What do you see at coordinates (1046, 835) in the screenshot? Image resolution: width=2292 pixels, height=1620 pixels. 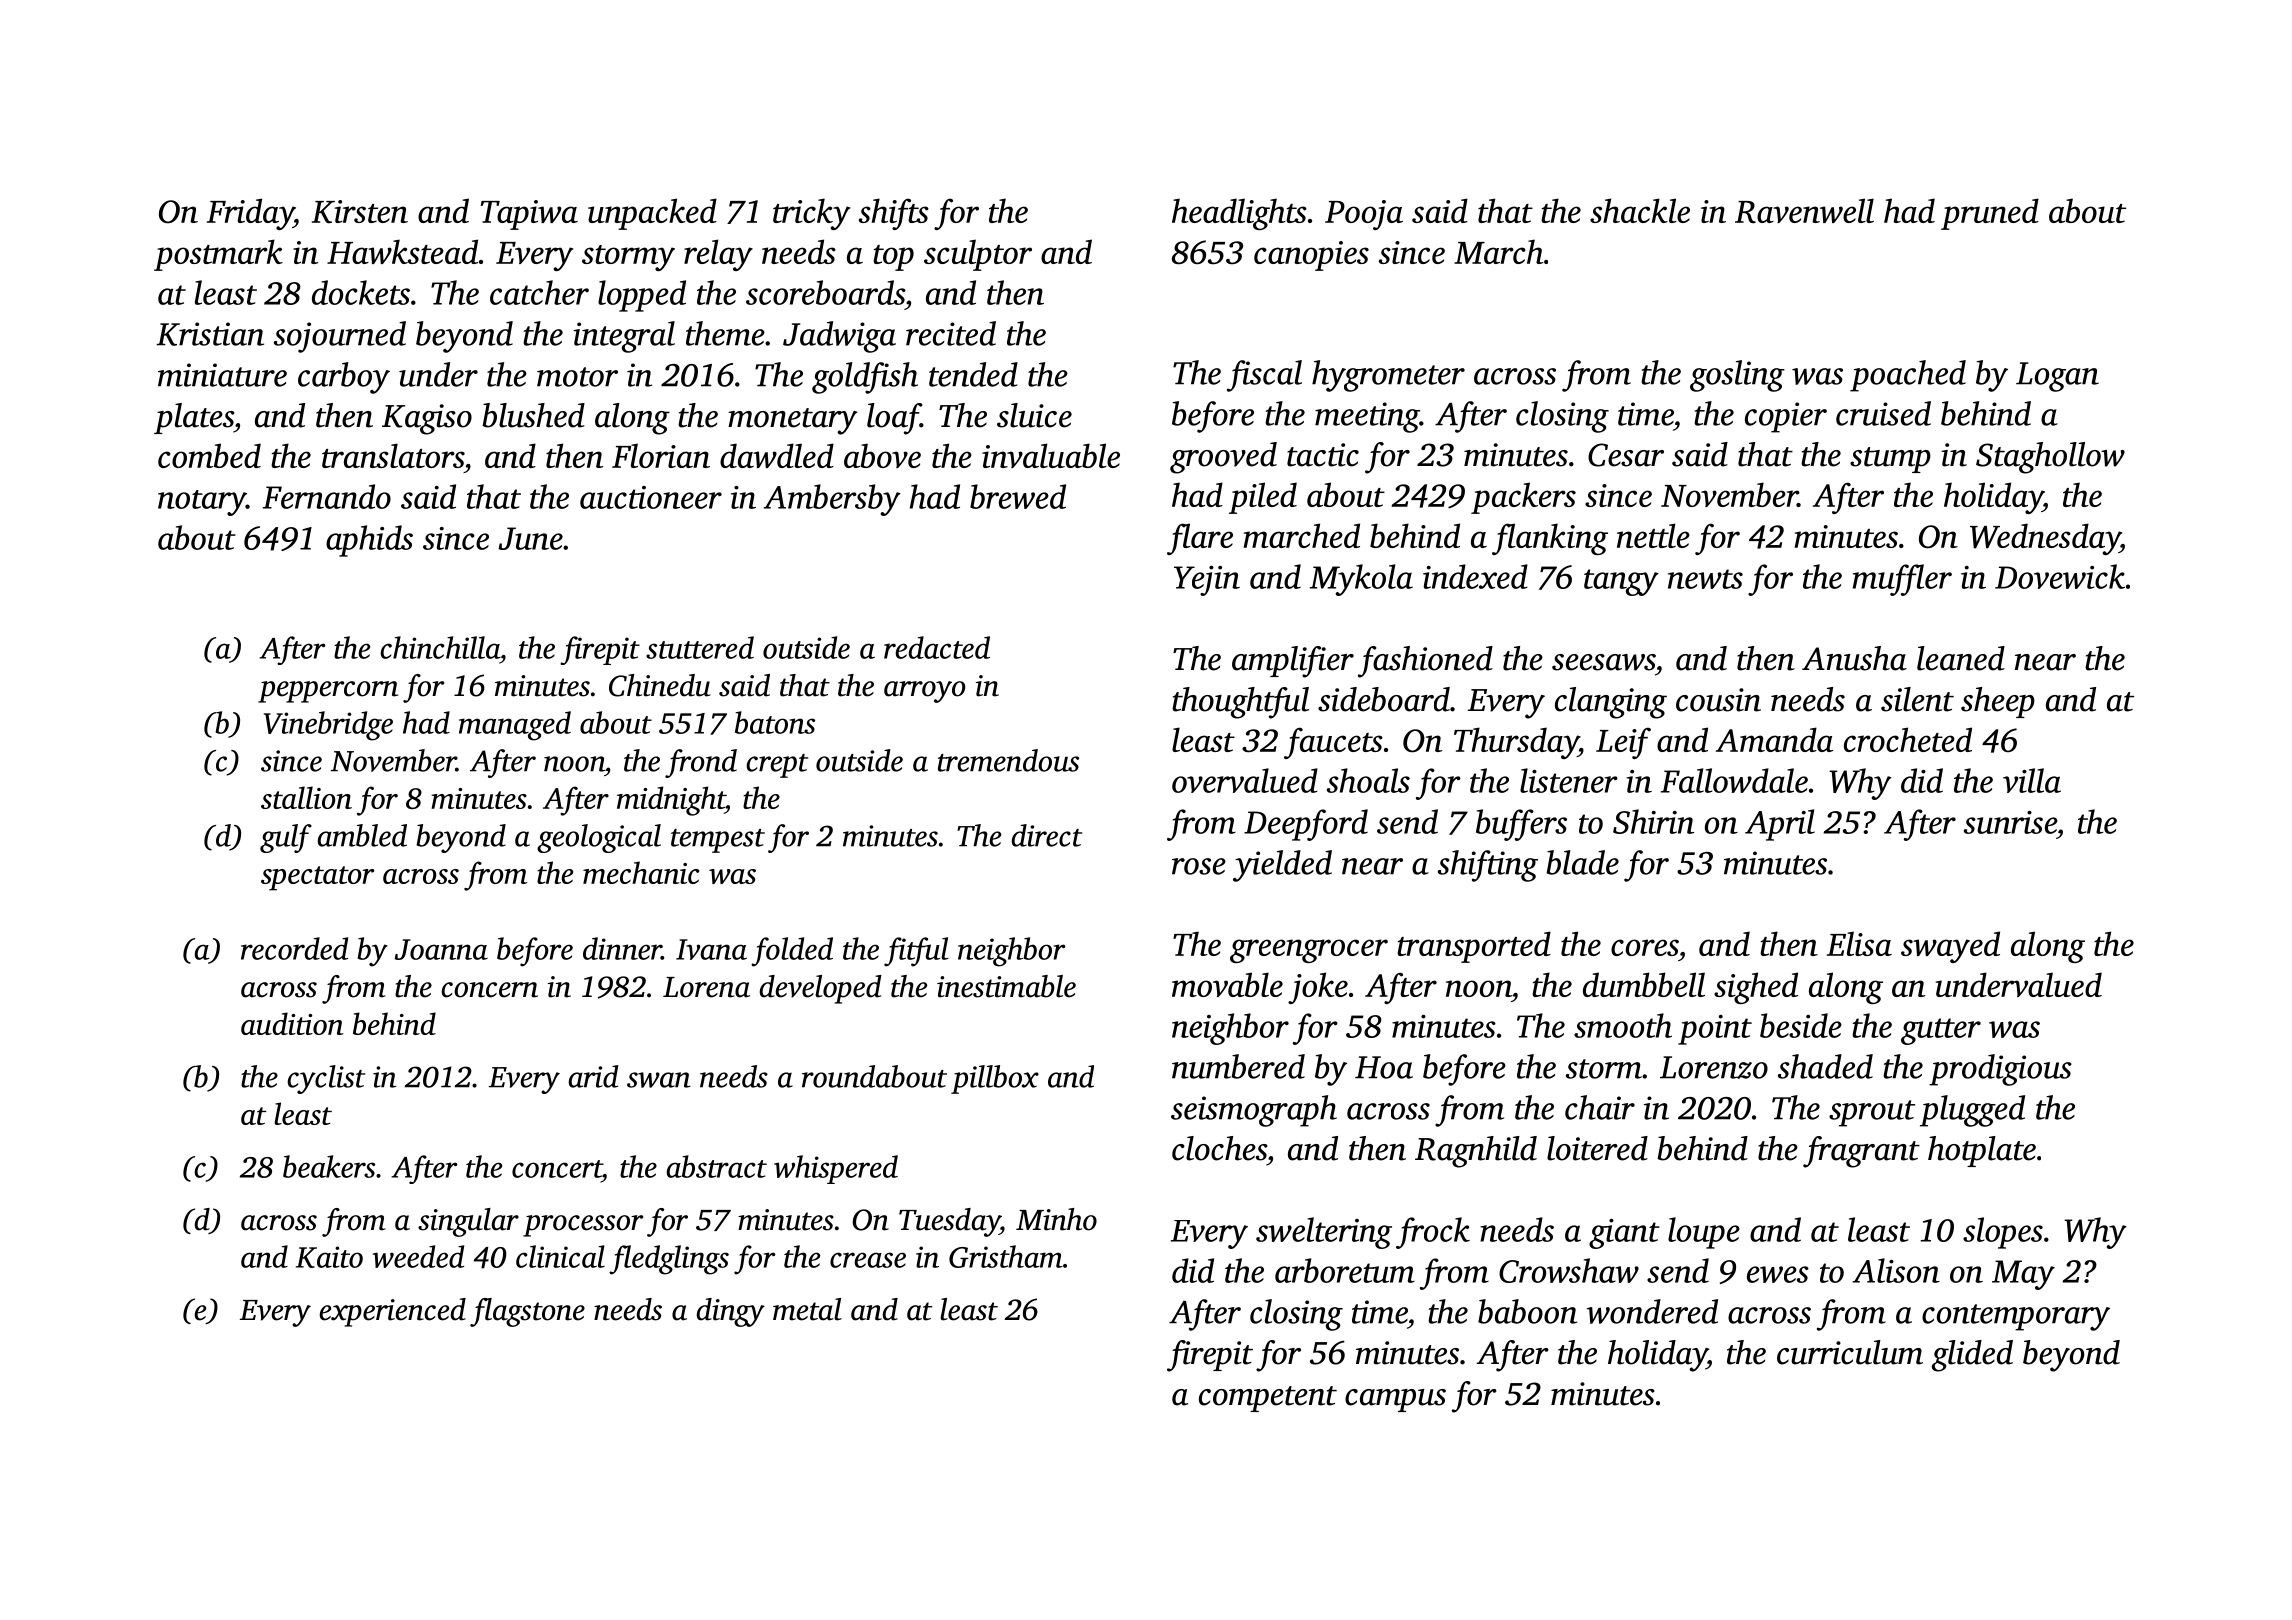 I see `direct` at bounding box center [1046, 835].
